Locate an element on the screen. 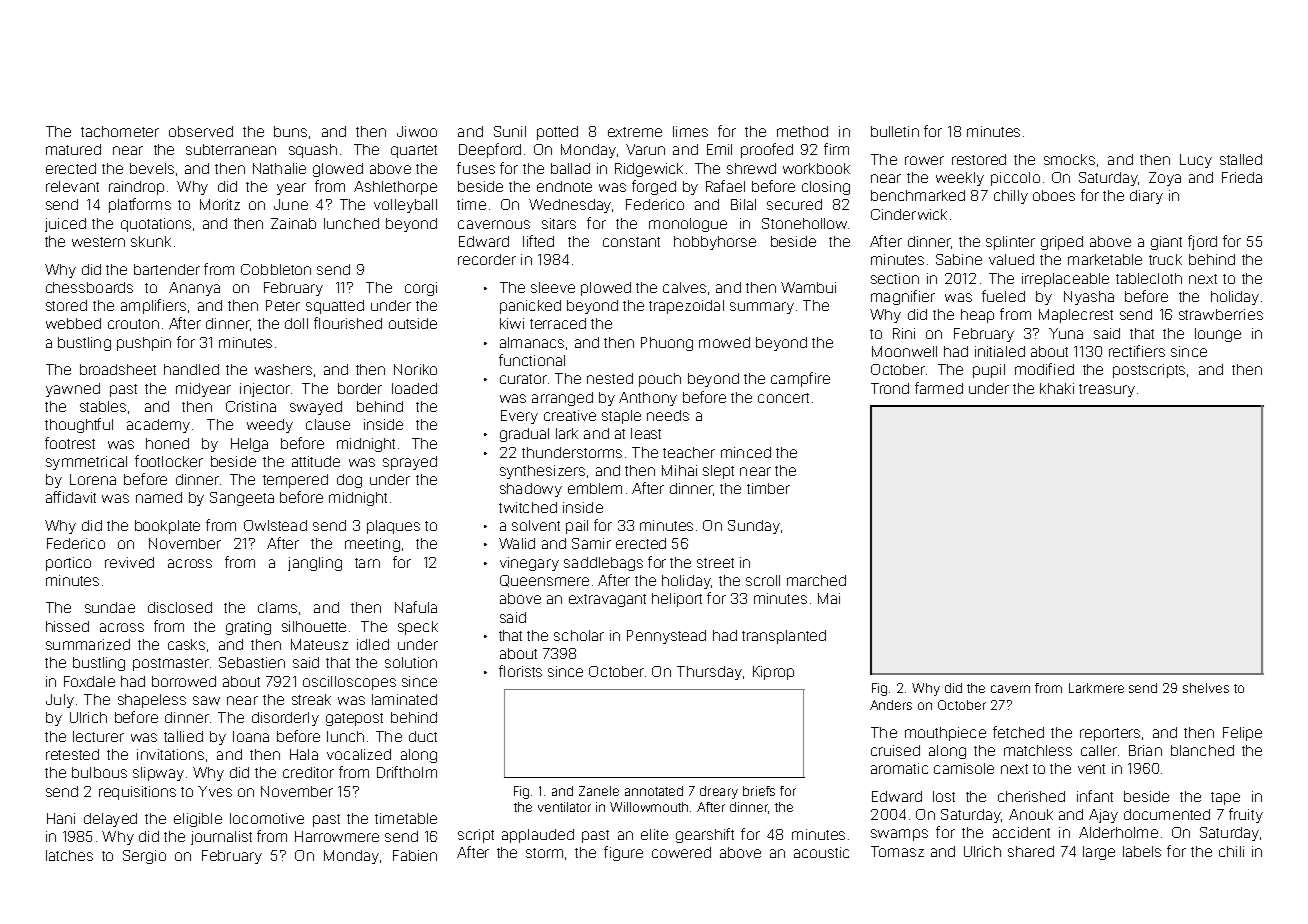 This screenshot has height=924, width=1308. fjord is located at coordinates (1202, 242).
